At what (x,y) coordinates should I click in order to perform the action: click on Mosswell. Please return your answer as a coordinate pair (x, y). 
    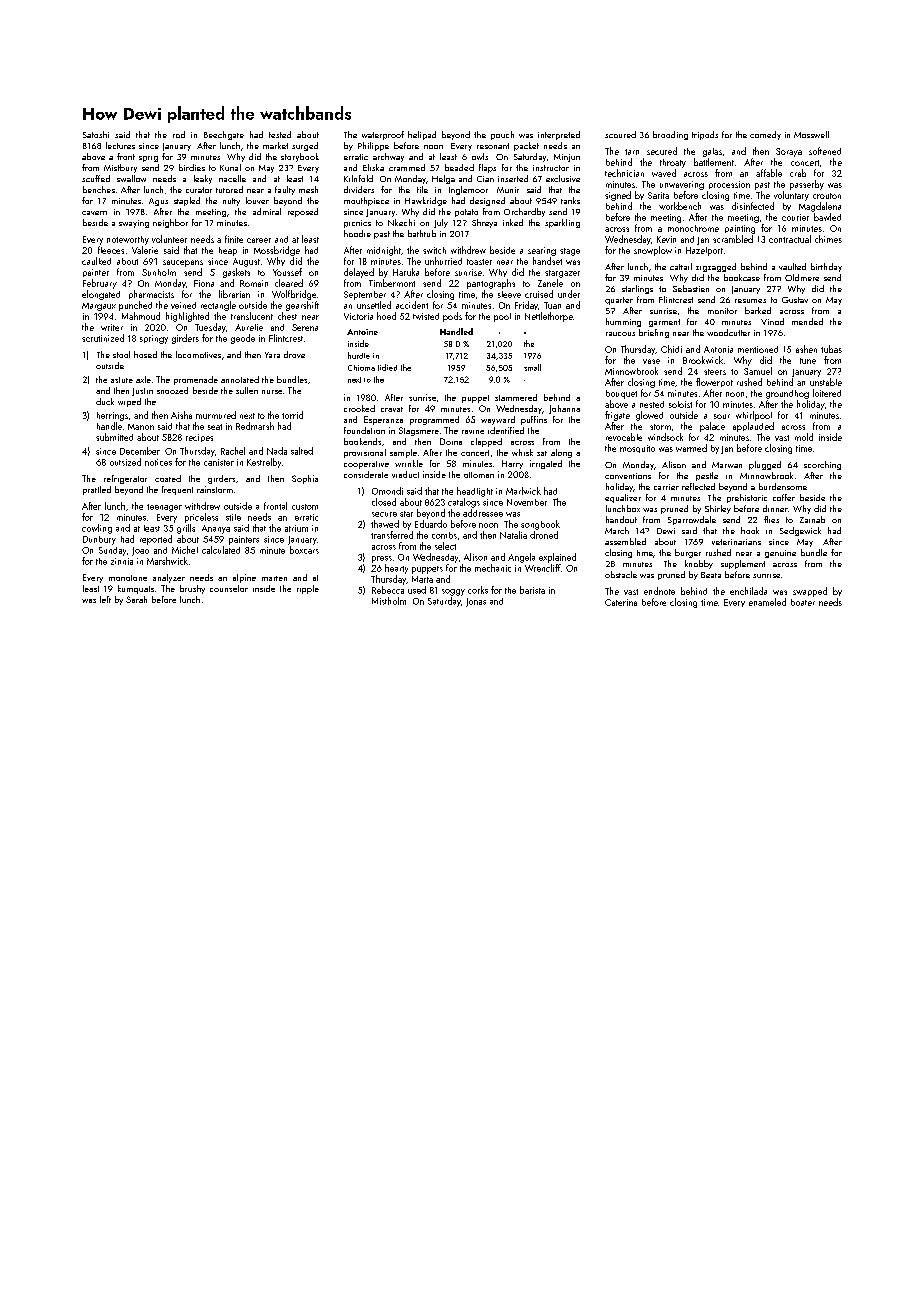
    Looking at the image, I should click on (811, 134).
